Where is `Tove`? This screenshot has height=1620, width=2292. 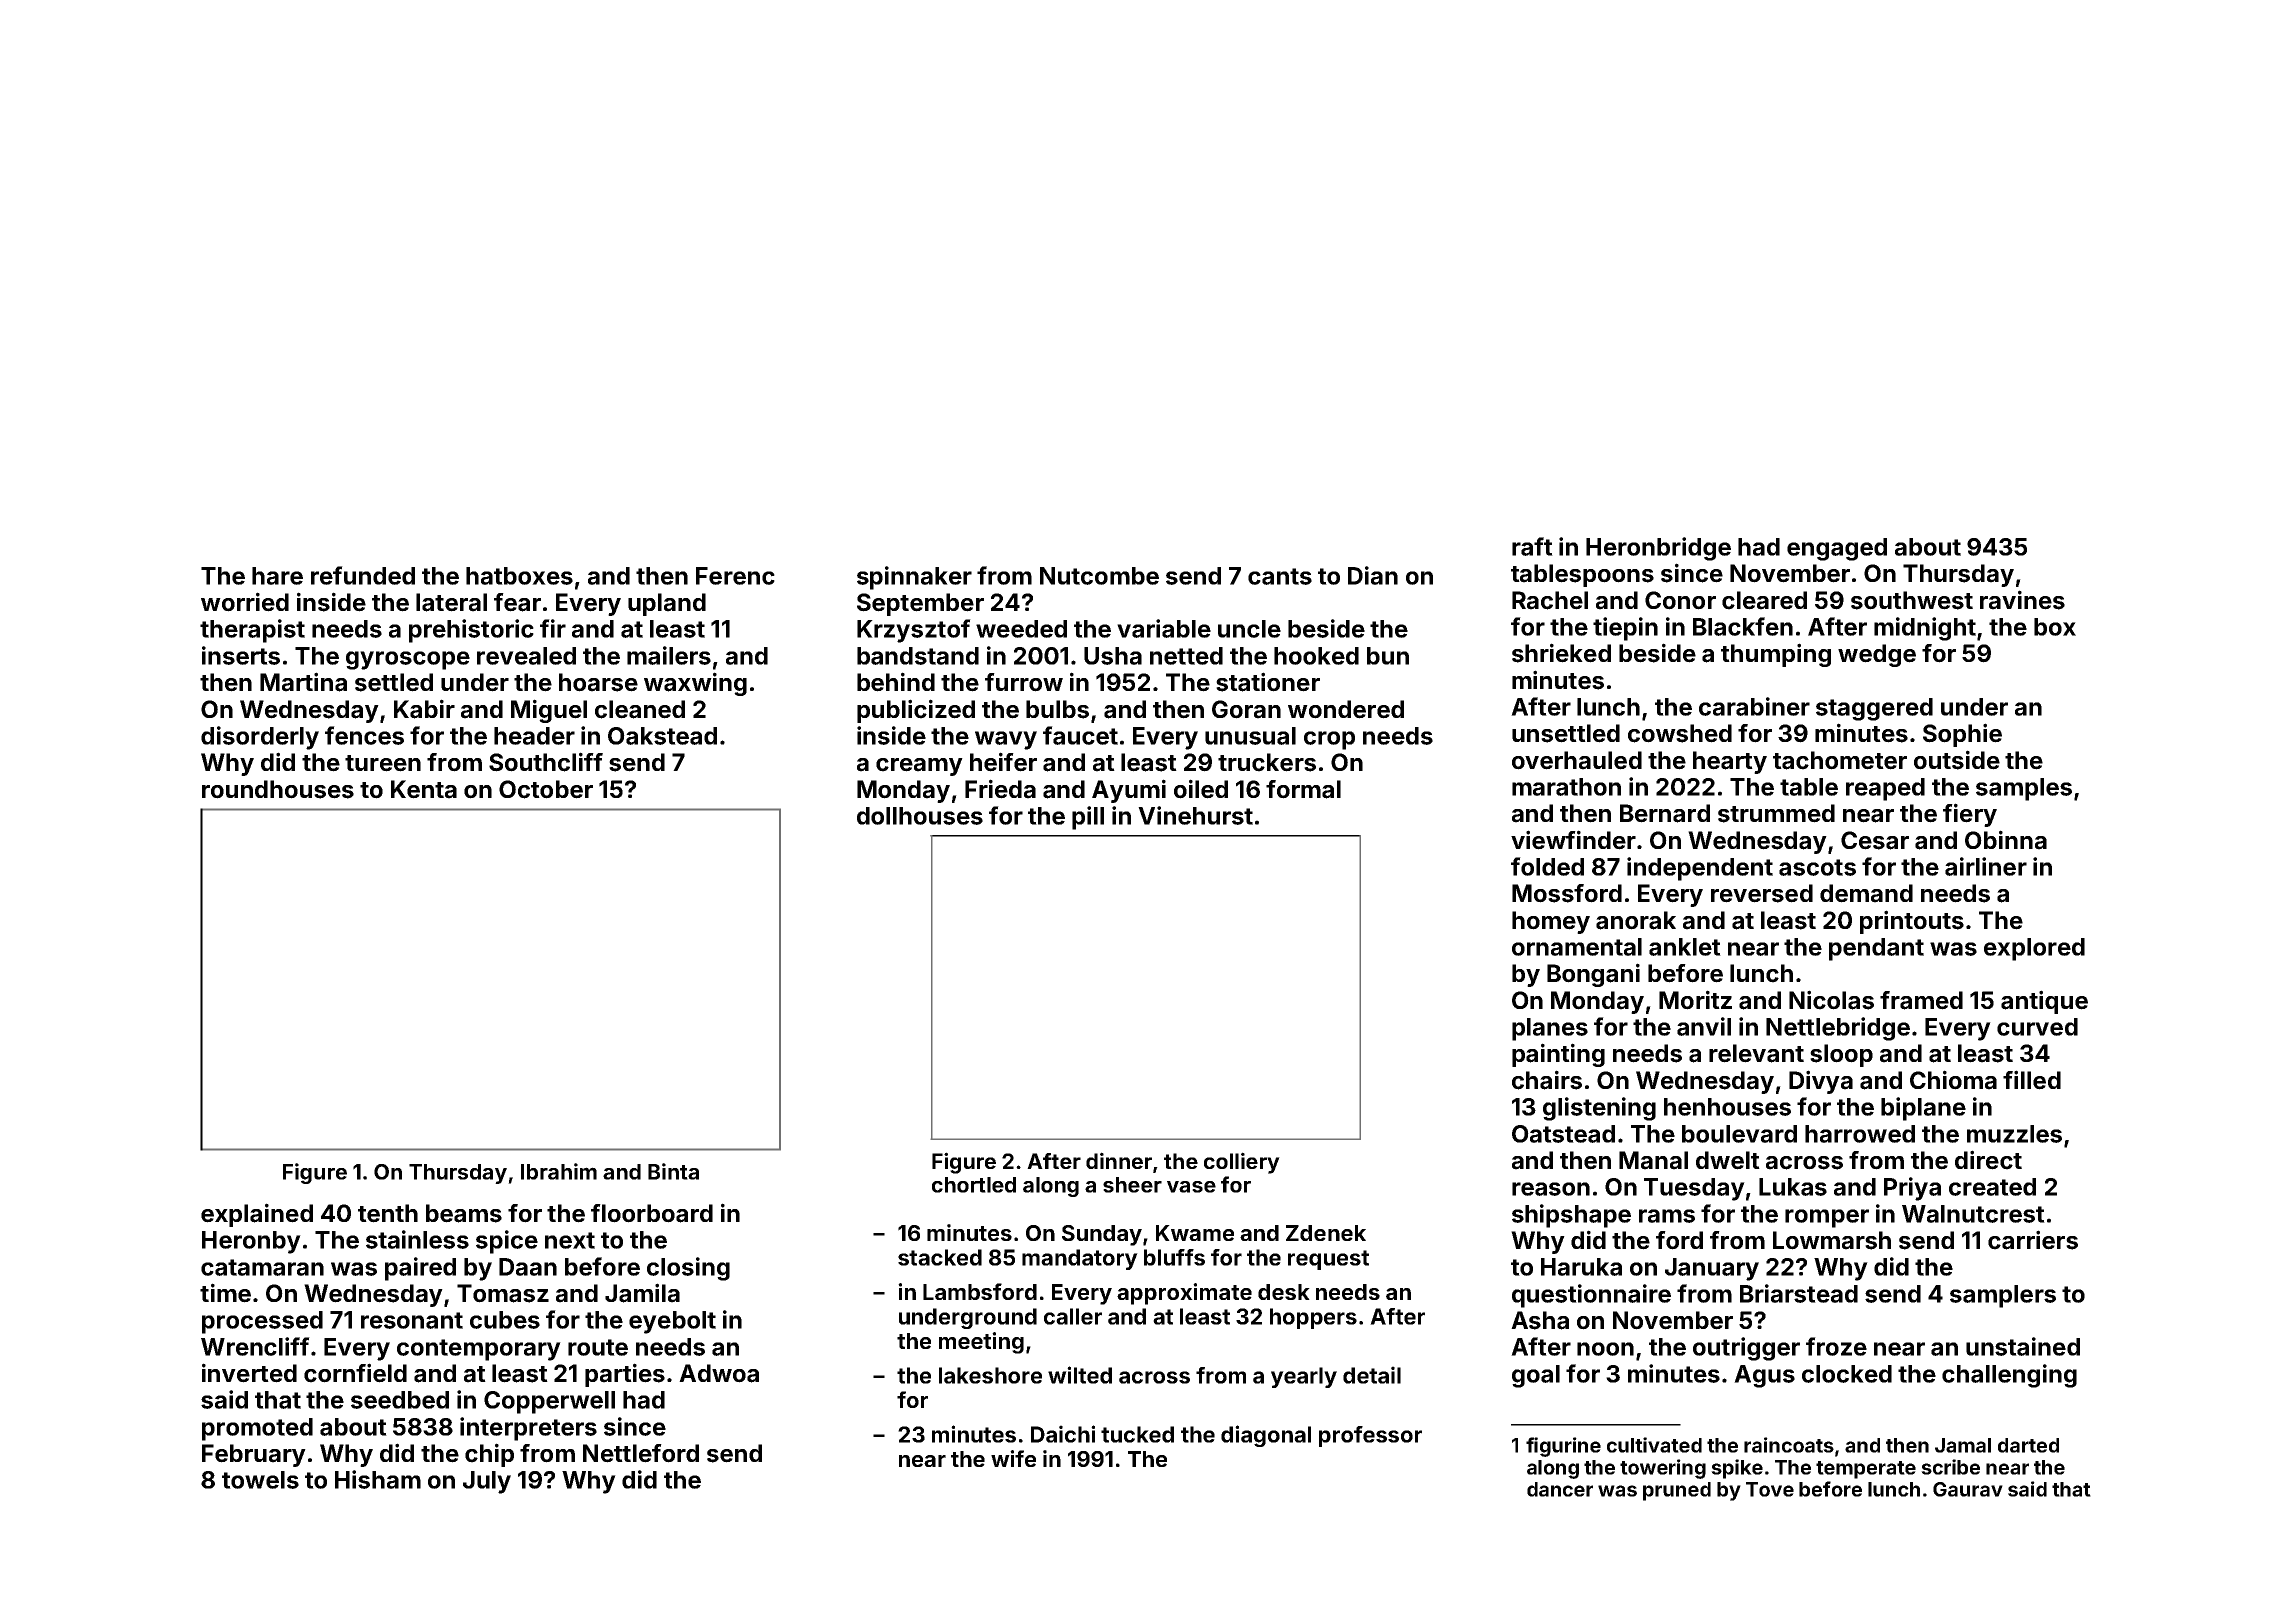 Tove is located at coordinates (1770, 1489).
